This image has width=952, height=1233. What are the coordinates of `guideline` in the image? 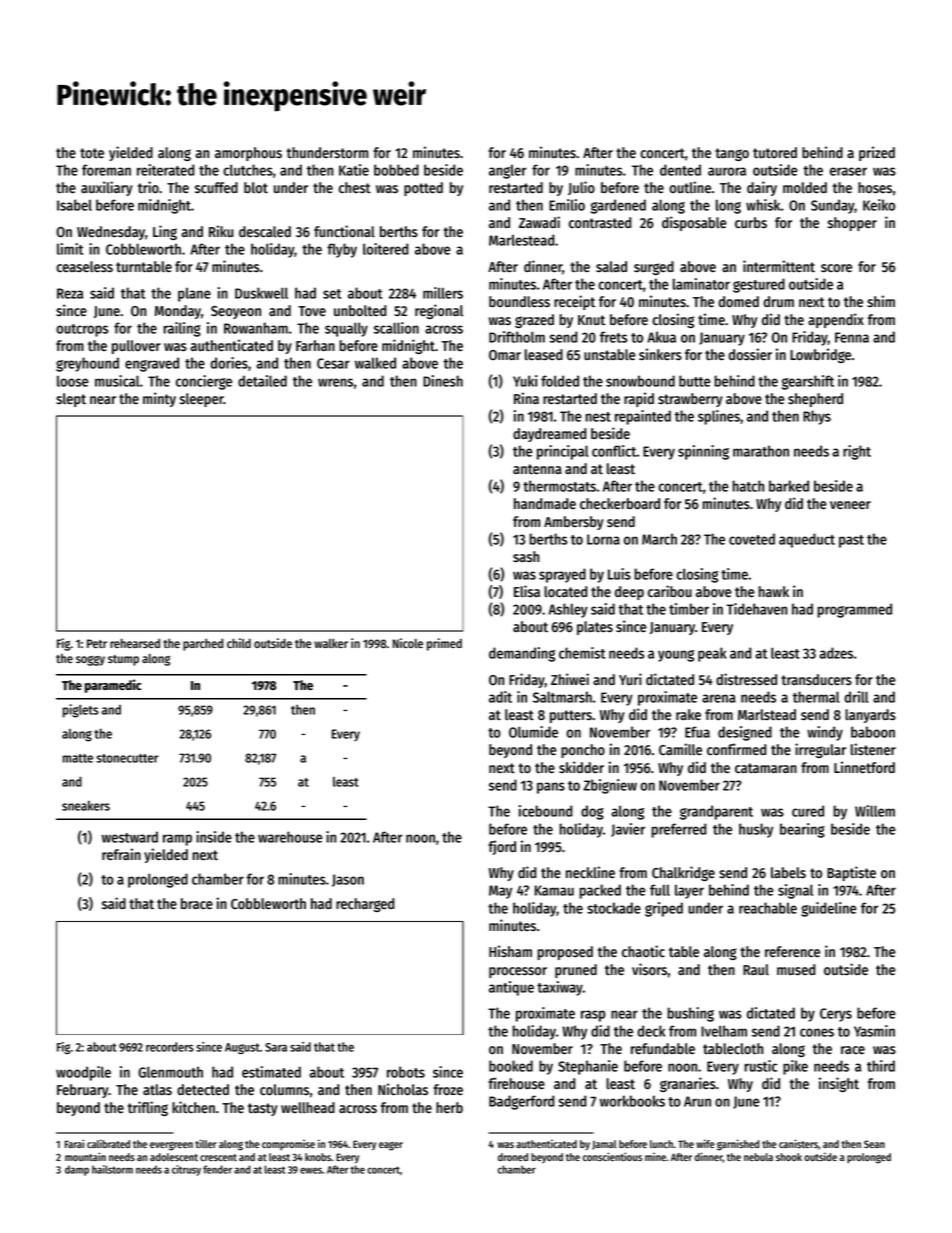 It's located at (829, 909).
